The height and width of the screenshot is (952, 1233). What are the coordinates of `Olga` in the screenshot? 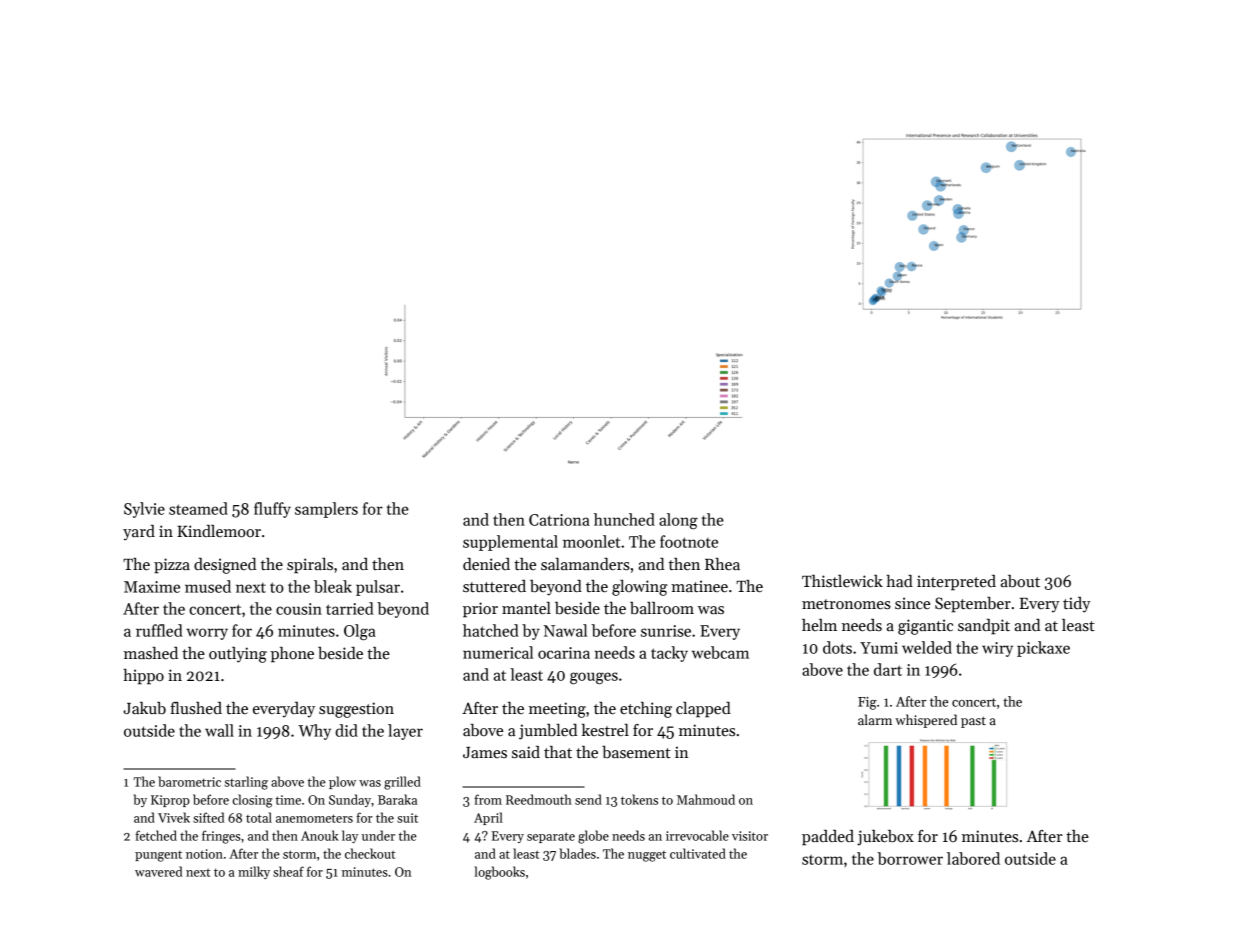 It's located at (360, 632).
